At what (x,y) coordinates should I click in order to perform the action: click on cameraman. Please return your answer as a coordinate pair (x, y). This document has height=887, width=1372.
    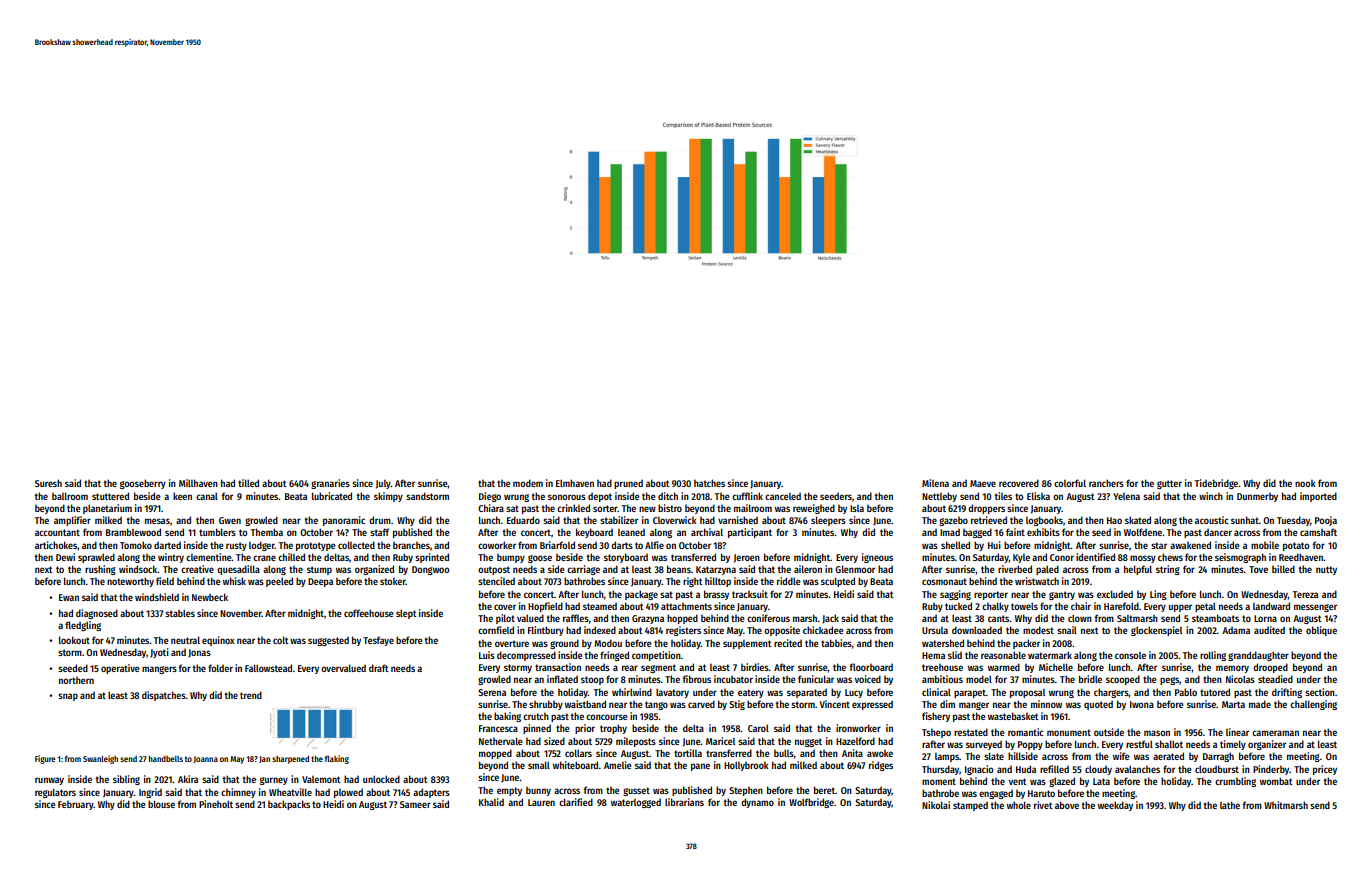
    Looking at the image, I should click on (1275, 733).
